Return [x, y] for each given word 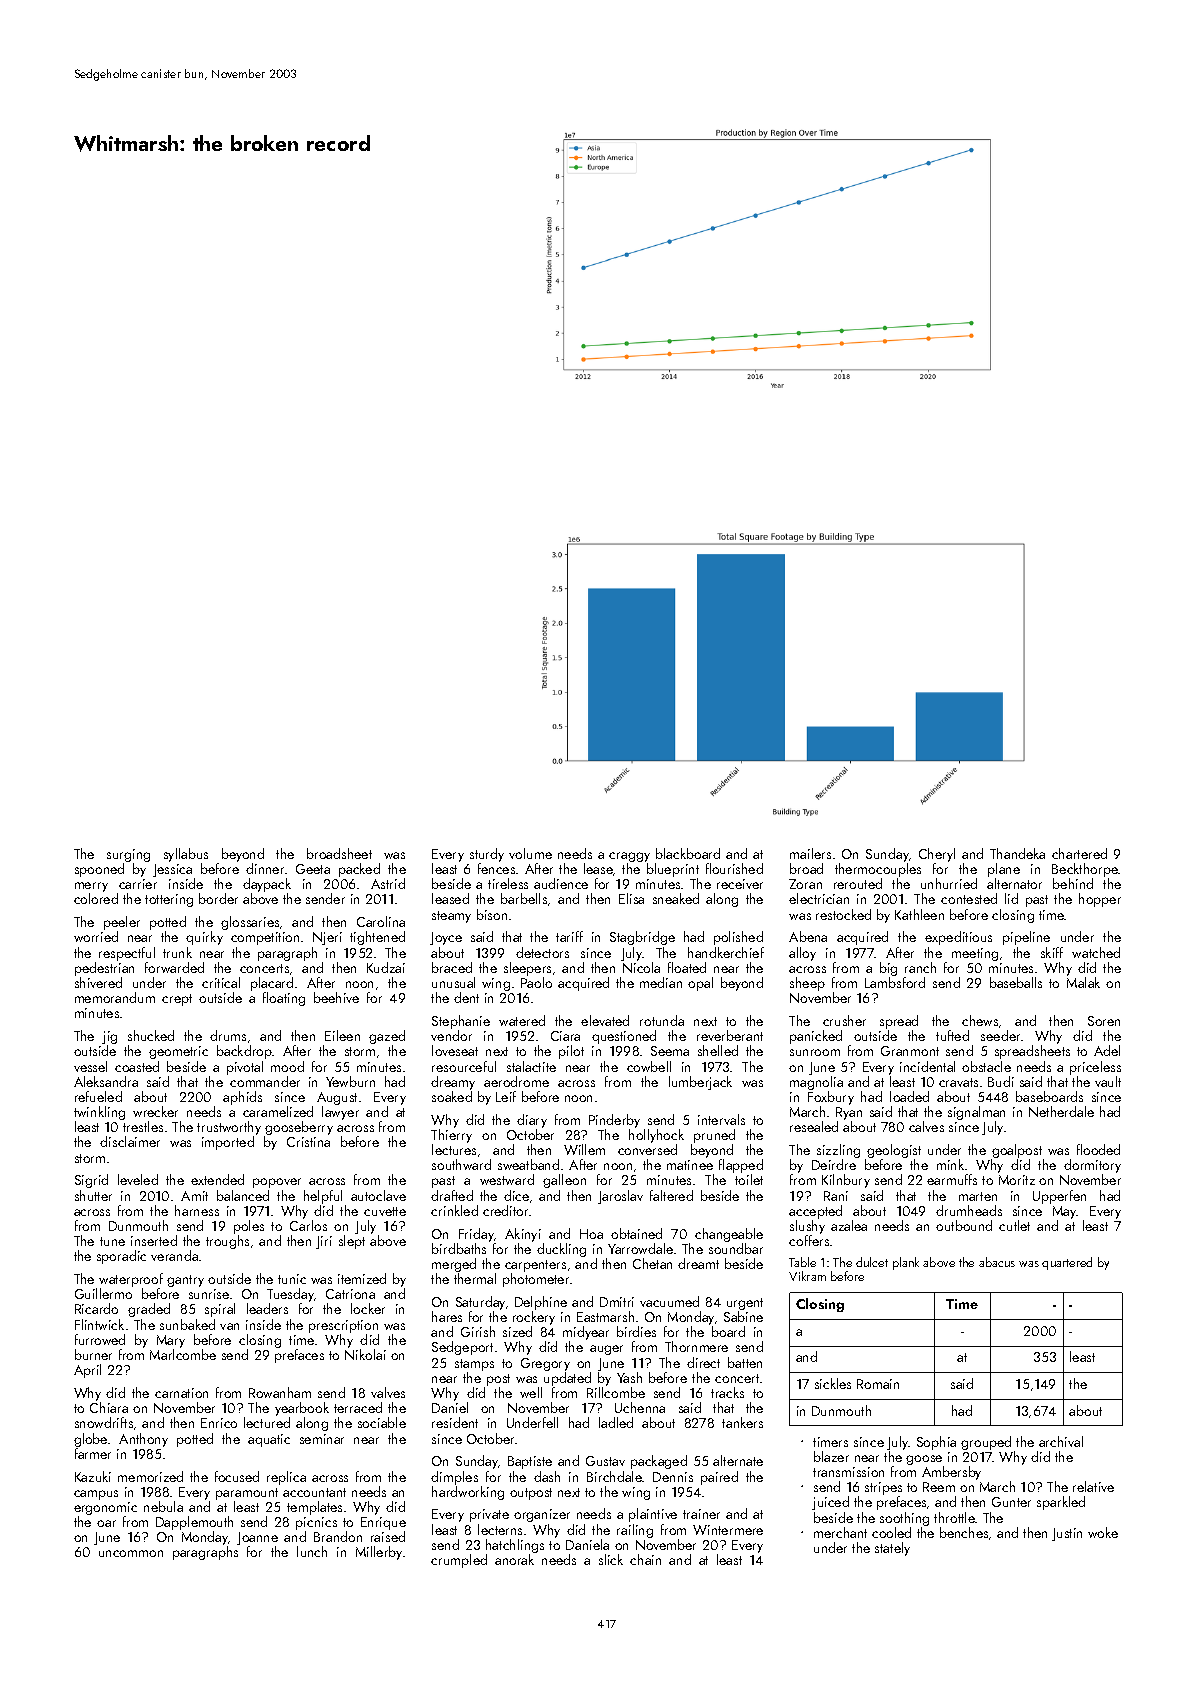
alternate [738, 1460]
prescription [343, 1326]
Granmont [910, 1051]
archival [1061, 1441]
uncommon [131, 1553]
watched [1096, 952]
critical [221, 982]
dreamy [453, 1083]
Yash [629, 1377]
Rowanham [280, 1392]
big [888, 969]
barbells [524, 898]
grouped [986, 1443]
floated [687, 967]
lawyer [340, 1113]
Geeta [313, 869]
